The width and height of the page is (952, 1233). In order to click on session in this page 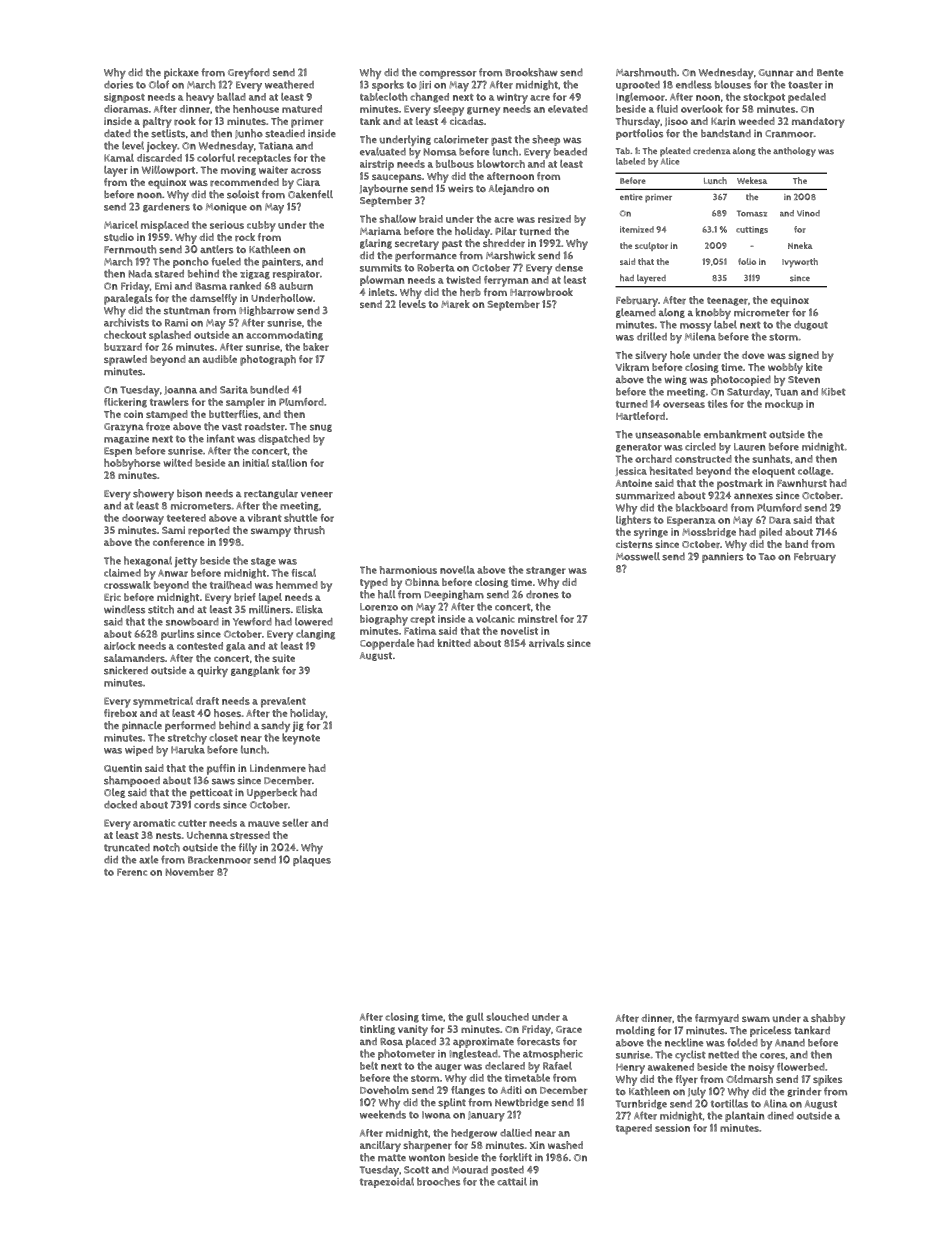, I will do `click(672, 1128)`.
